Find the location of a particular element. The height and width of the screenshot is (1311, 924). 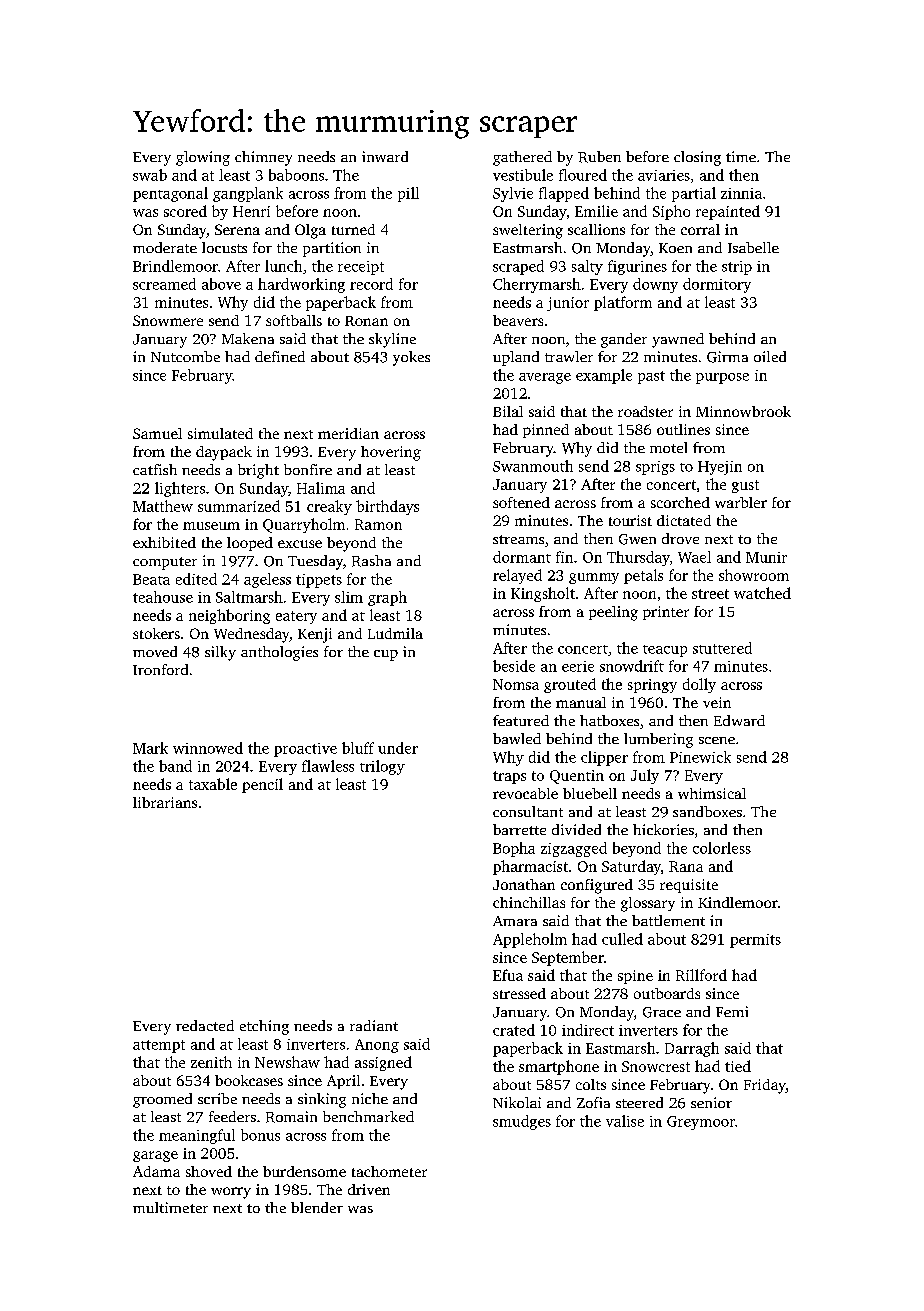

permits is located at coordinates (755, 941).
